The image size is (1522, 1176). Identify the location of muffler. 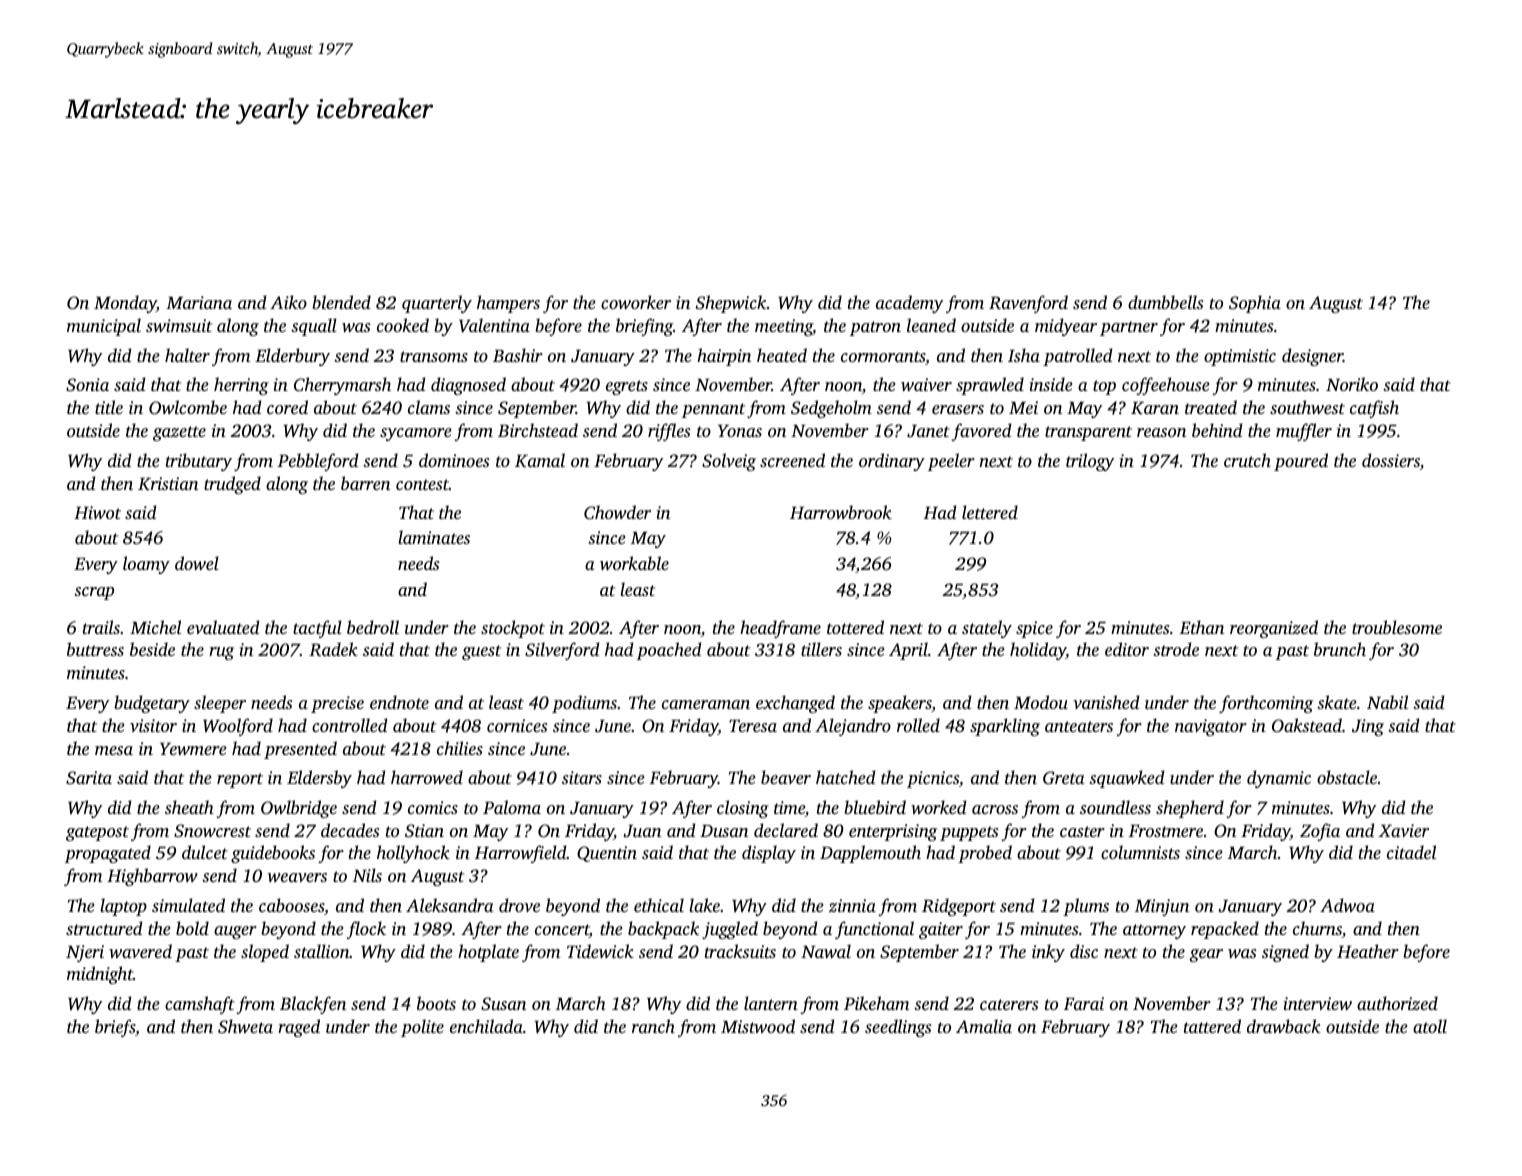
(1304, 432).
